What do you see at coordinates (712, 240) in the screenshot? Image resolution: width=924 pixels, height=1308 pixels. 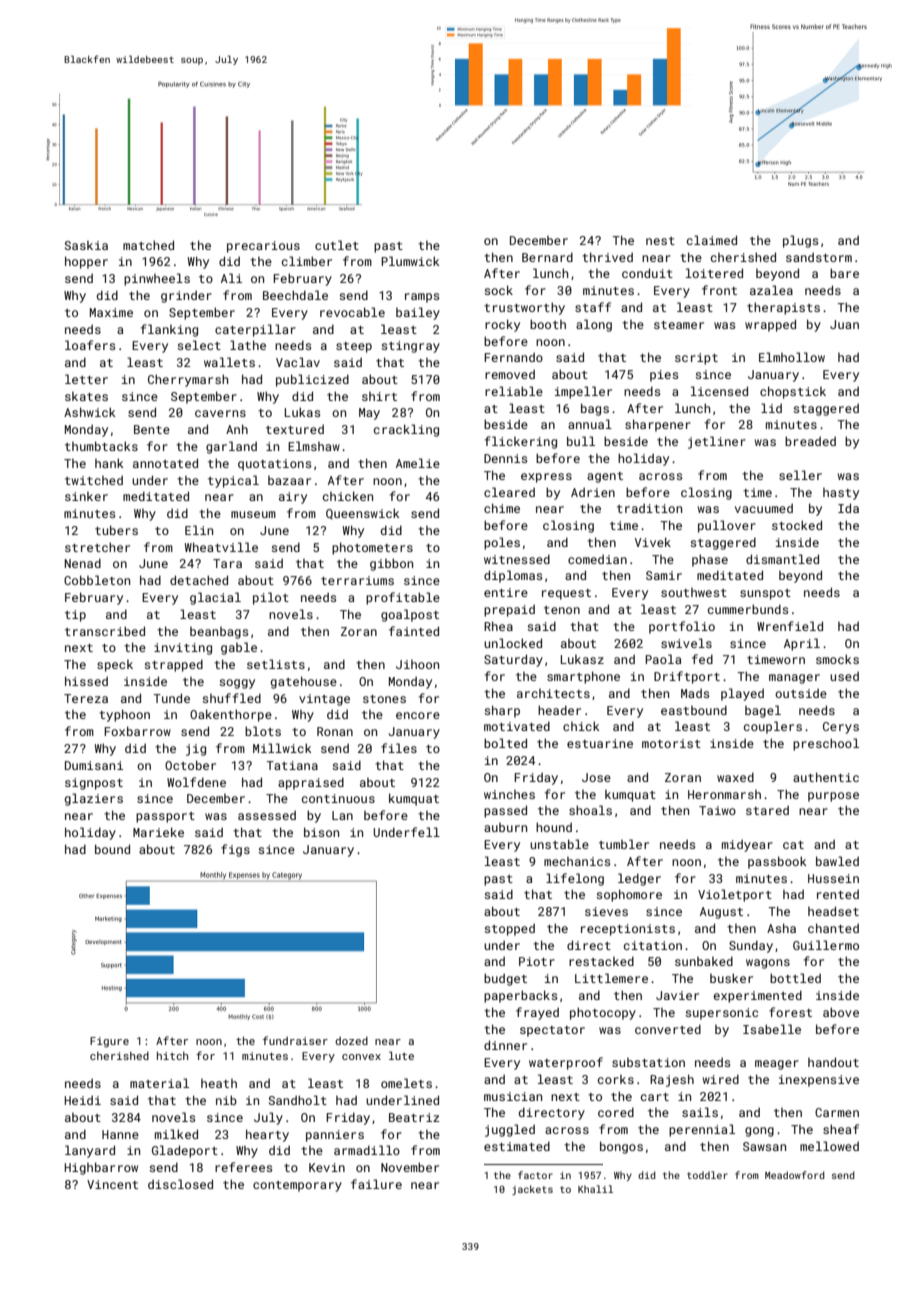 I see `claimed` at bounding box center [712, 240].
